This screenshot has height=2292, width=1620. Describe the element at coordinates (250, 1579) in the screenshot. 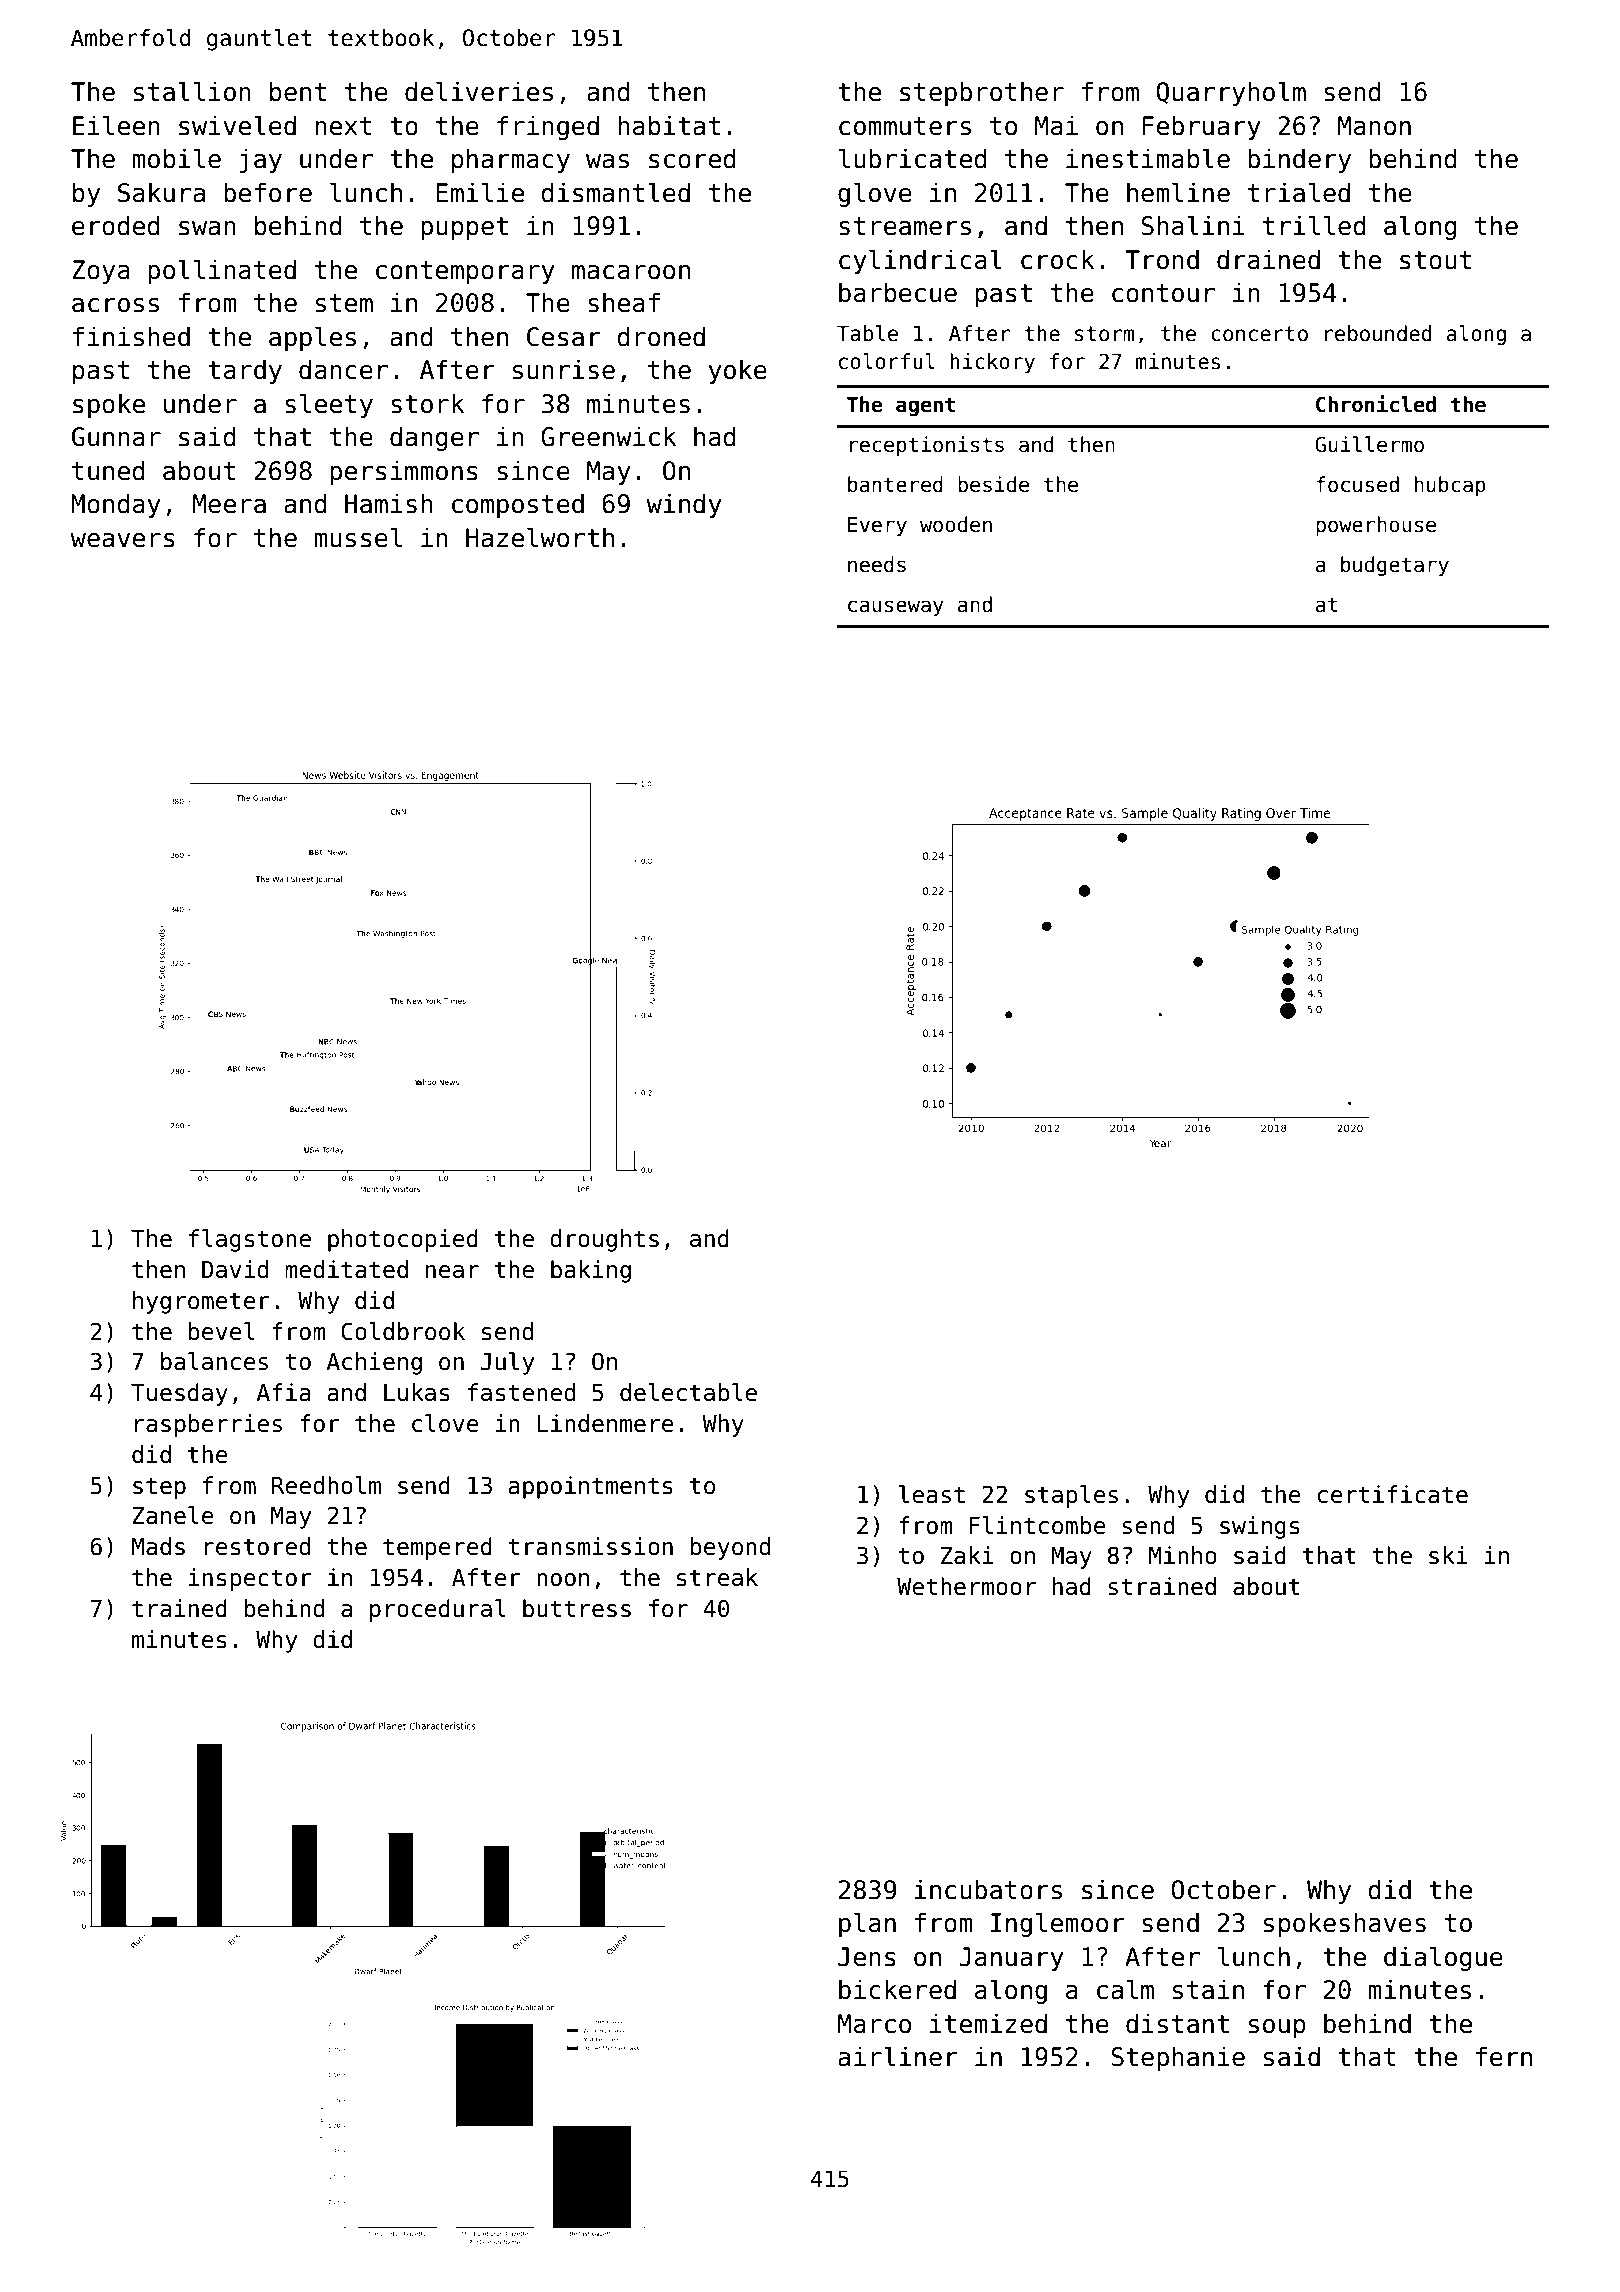

I see `inspector` at that location.
